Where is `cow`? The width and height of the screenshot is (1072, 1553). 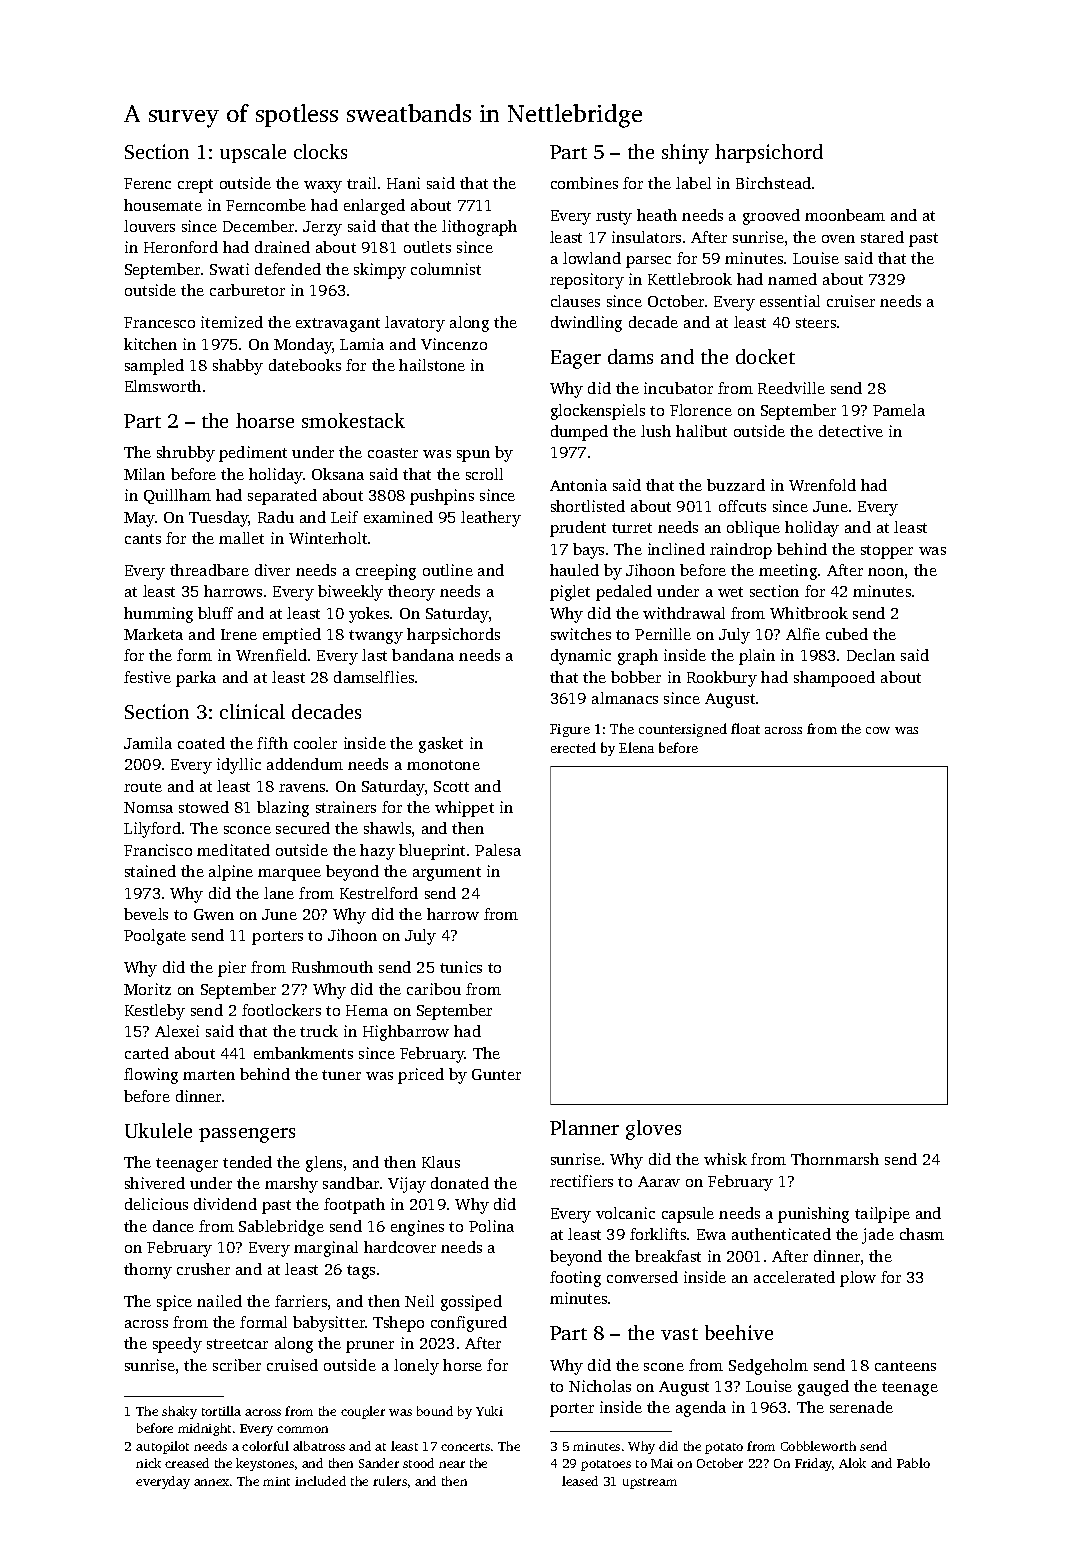
cow is located at coordinates (878, 730).
